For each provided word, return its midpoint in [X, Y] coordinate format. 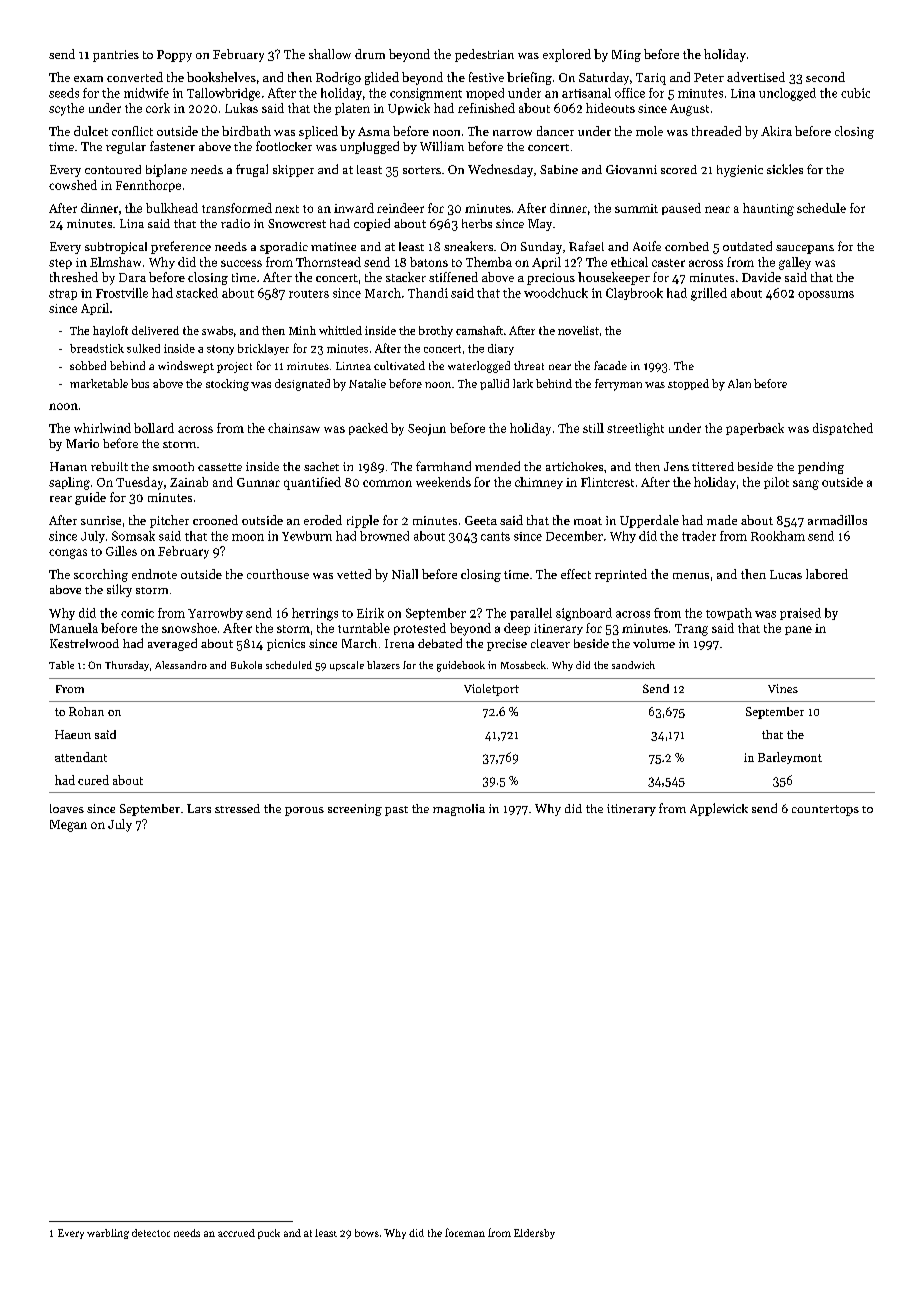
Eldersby [534, 1234]
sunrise [101, 520]
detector [151, 1233]
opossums [826, 295]
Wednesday [500, 170]
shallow [330, 54]
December [574, 536]
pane [798, 630]
